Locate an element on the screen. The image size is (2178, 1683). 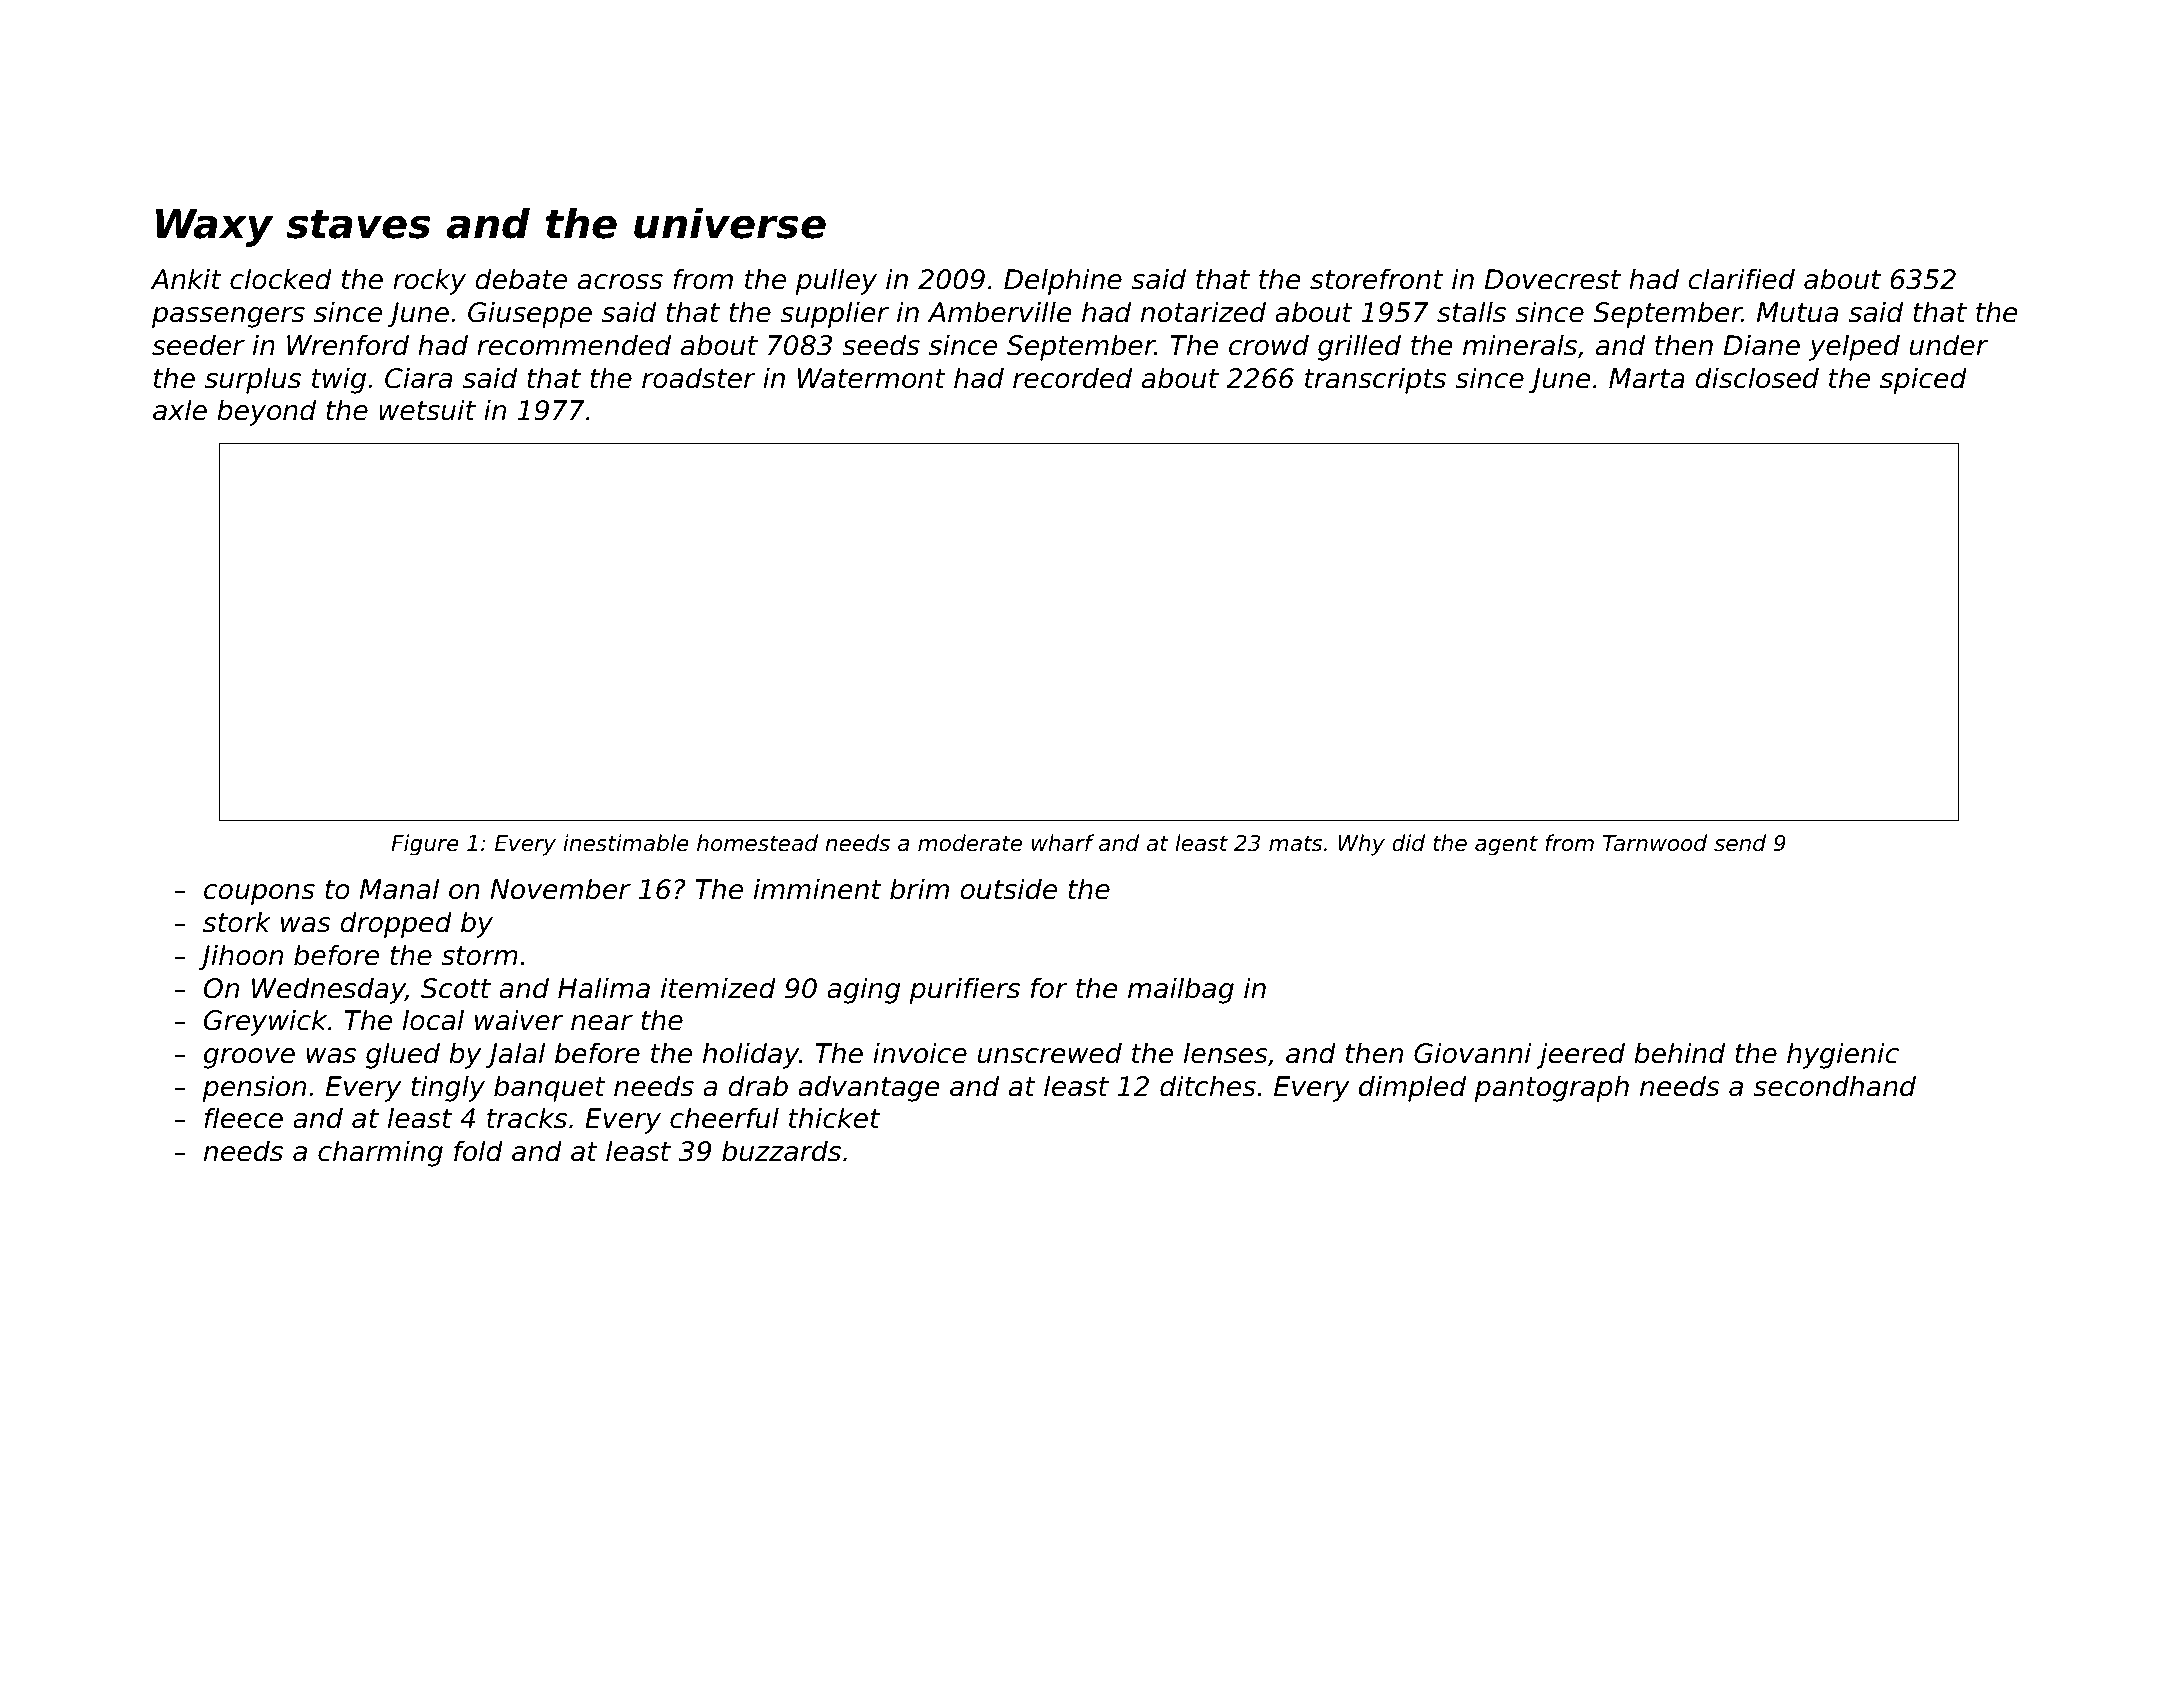
itemized is located at coordinates (718, 988).
